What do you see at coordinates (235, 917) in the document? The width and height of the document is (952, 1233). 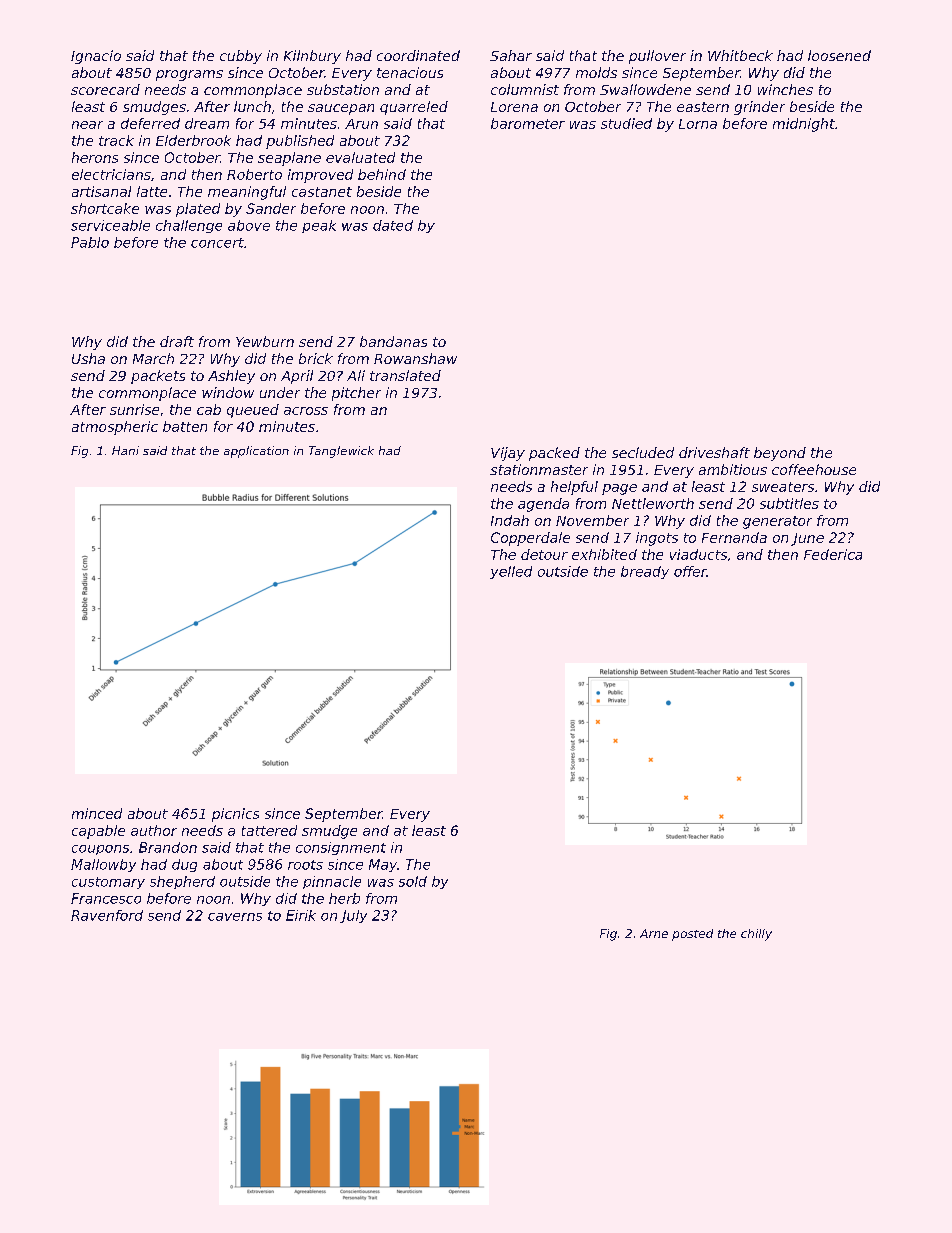 I see `caverns` at bounding box center [235, 917].
